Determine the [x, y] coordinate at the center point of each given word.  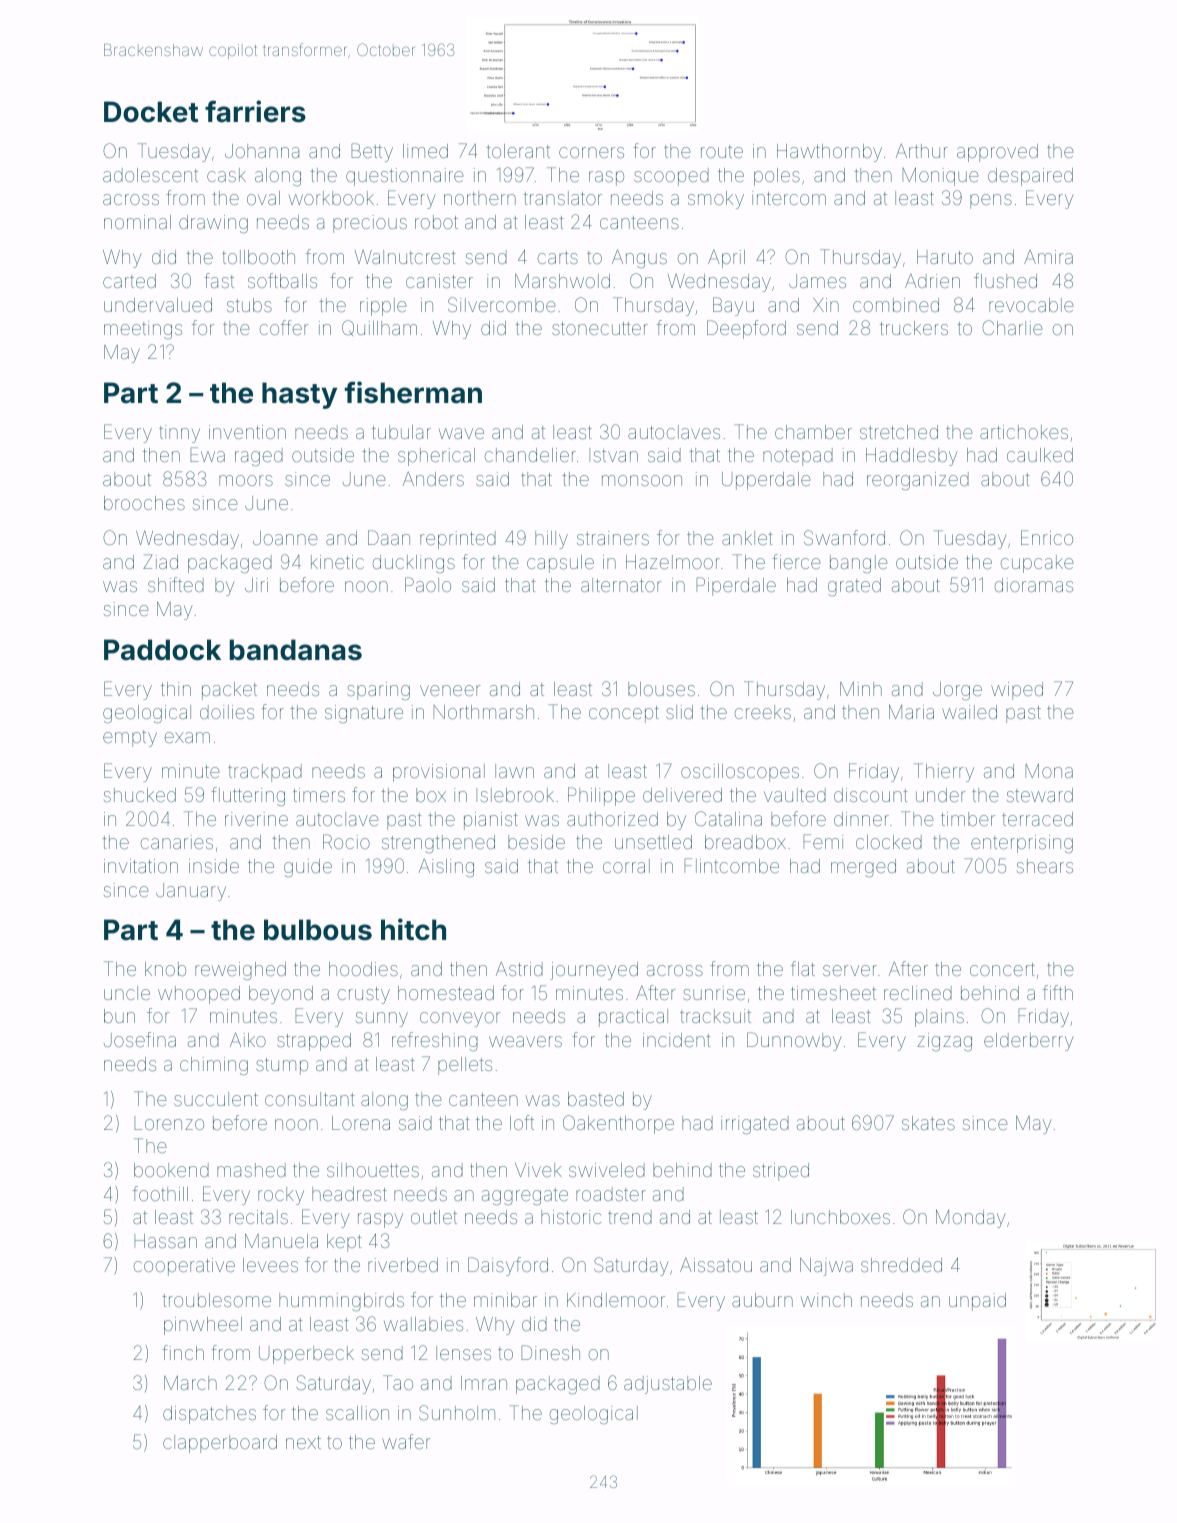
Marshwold [562, 281]
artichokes [1024, 432]
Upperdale [766, 481]
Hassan [165, 1241]
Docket [151, 112]
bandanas [295, 650]
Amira [1048, 257]
